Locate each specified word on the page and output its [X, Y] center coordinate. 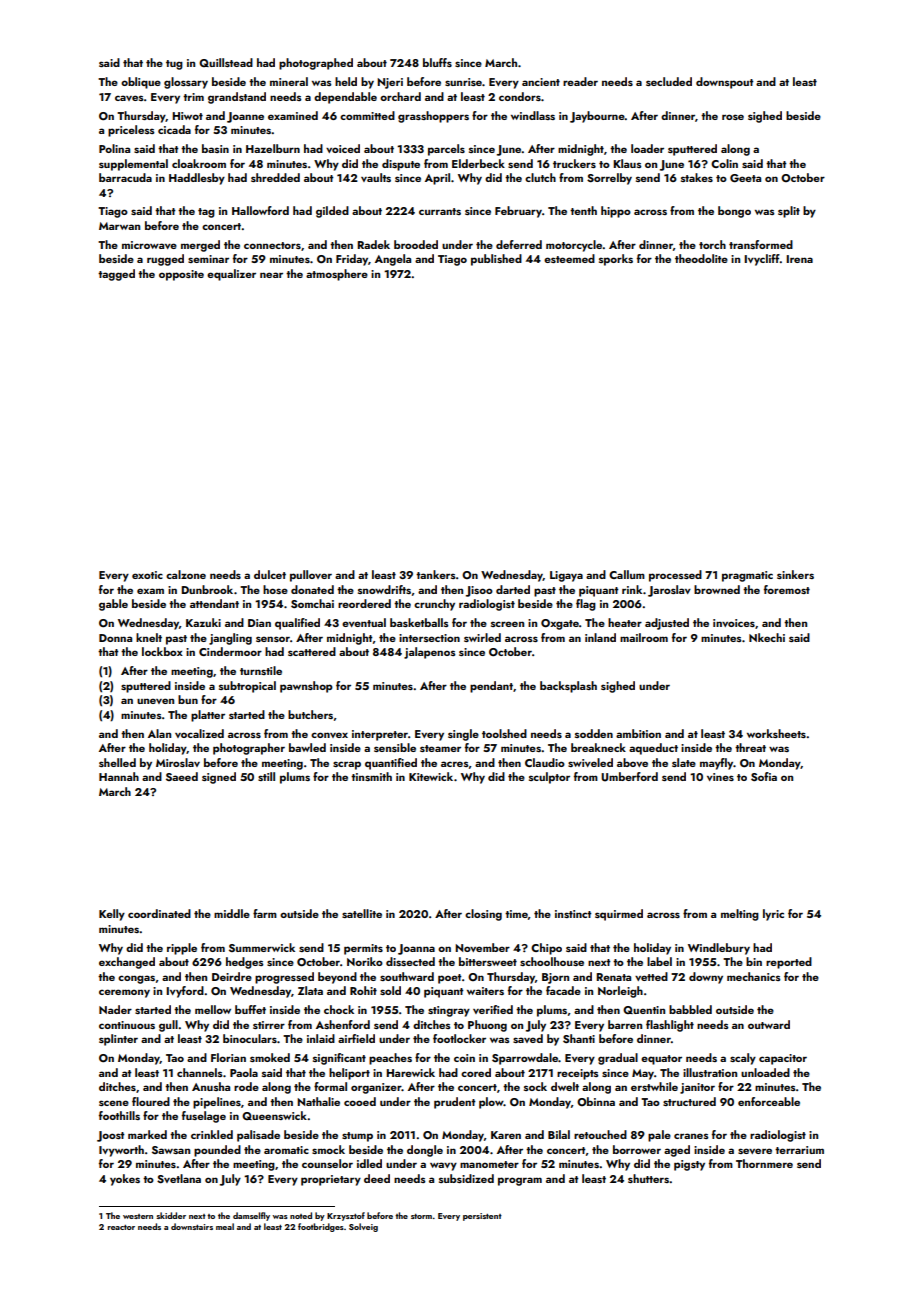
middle [232, 913]
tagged [116, 275]
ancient [541, 82]
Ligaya [566, 576]
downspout [725, 83]
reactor [121, 1227]
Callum [627, 574]
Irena [799, 259]
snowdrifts [384, 589]
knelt [149, 637]
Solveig [363, 1227]
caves [129, 98]
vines [720, 777]
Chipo [546, 949]
